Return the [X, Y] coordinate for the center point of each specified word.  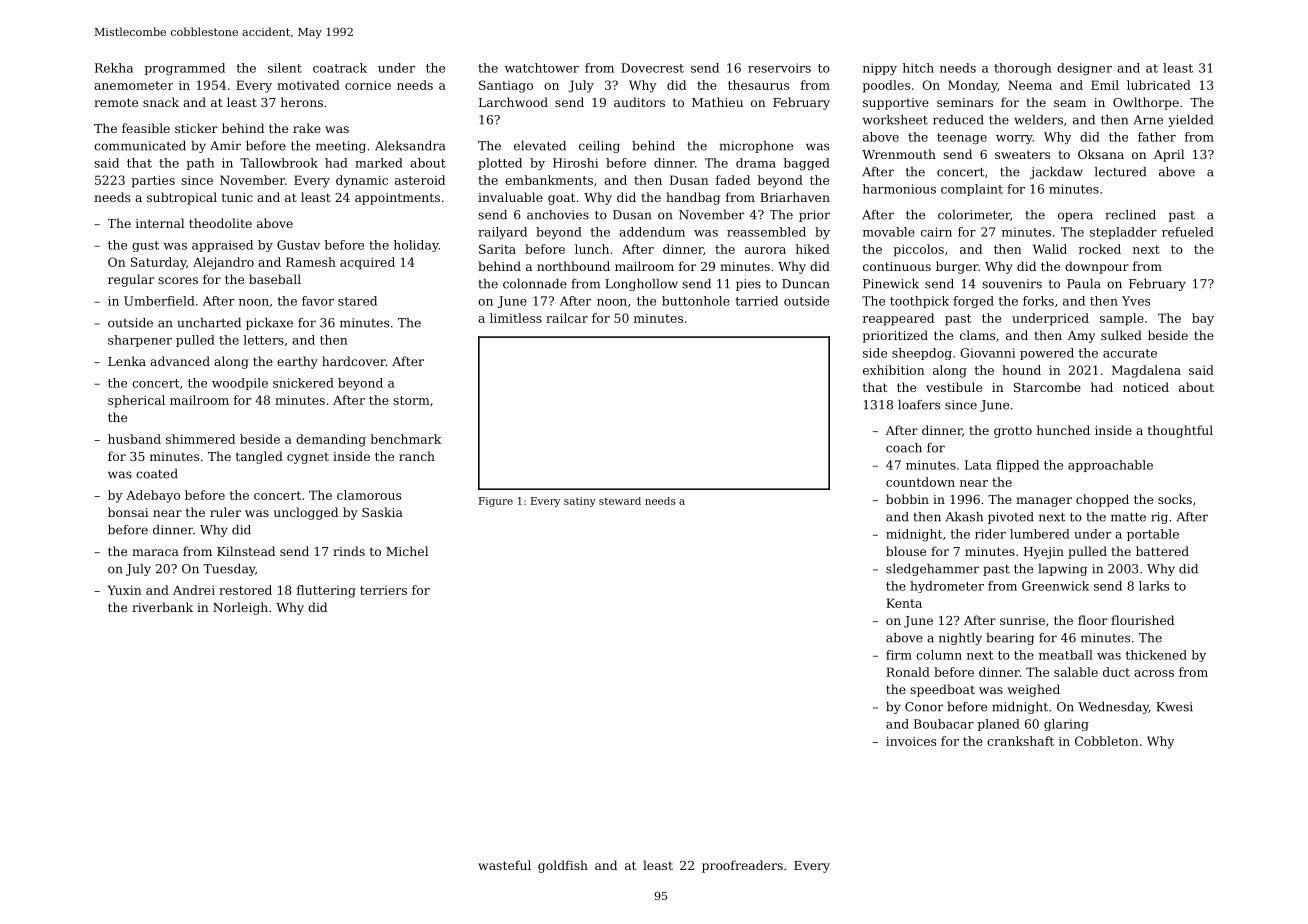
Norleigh [240, 608]
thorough [1022, 69]
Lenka [127, 361]
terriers [383, 590]
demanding [331, 440]
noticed [1146, 387]
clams [977, 335]
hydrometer [947, 587]
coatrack [340, 68]
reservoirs [779, 68]
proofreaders [742, 866]
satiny [580, 502]
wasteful [504, 865]
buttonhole [696, 301]
